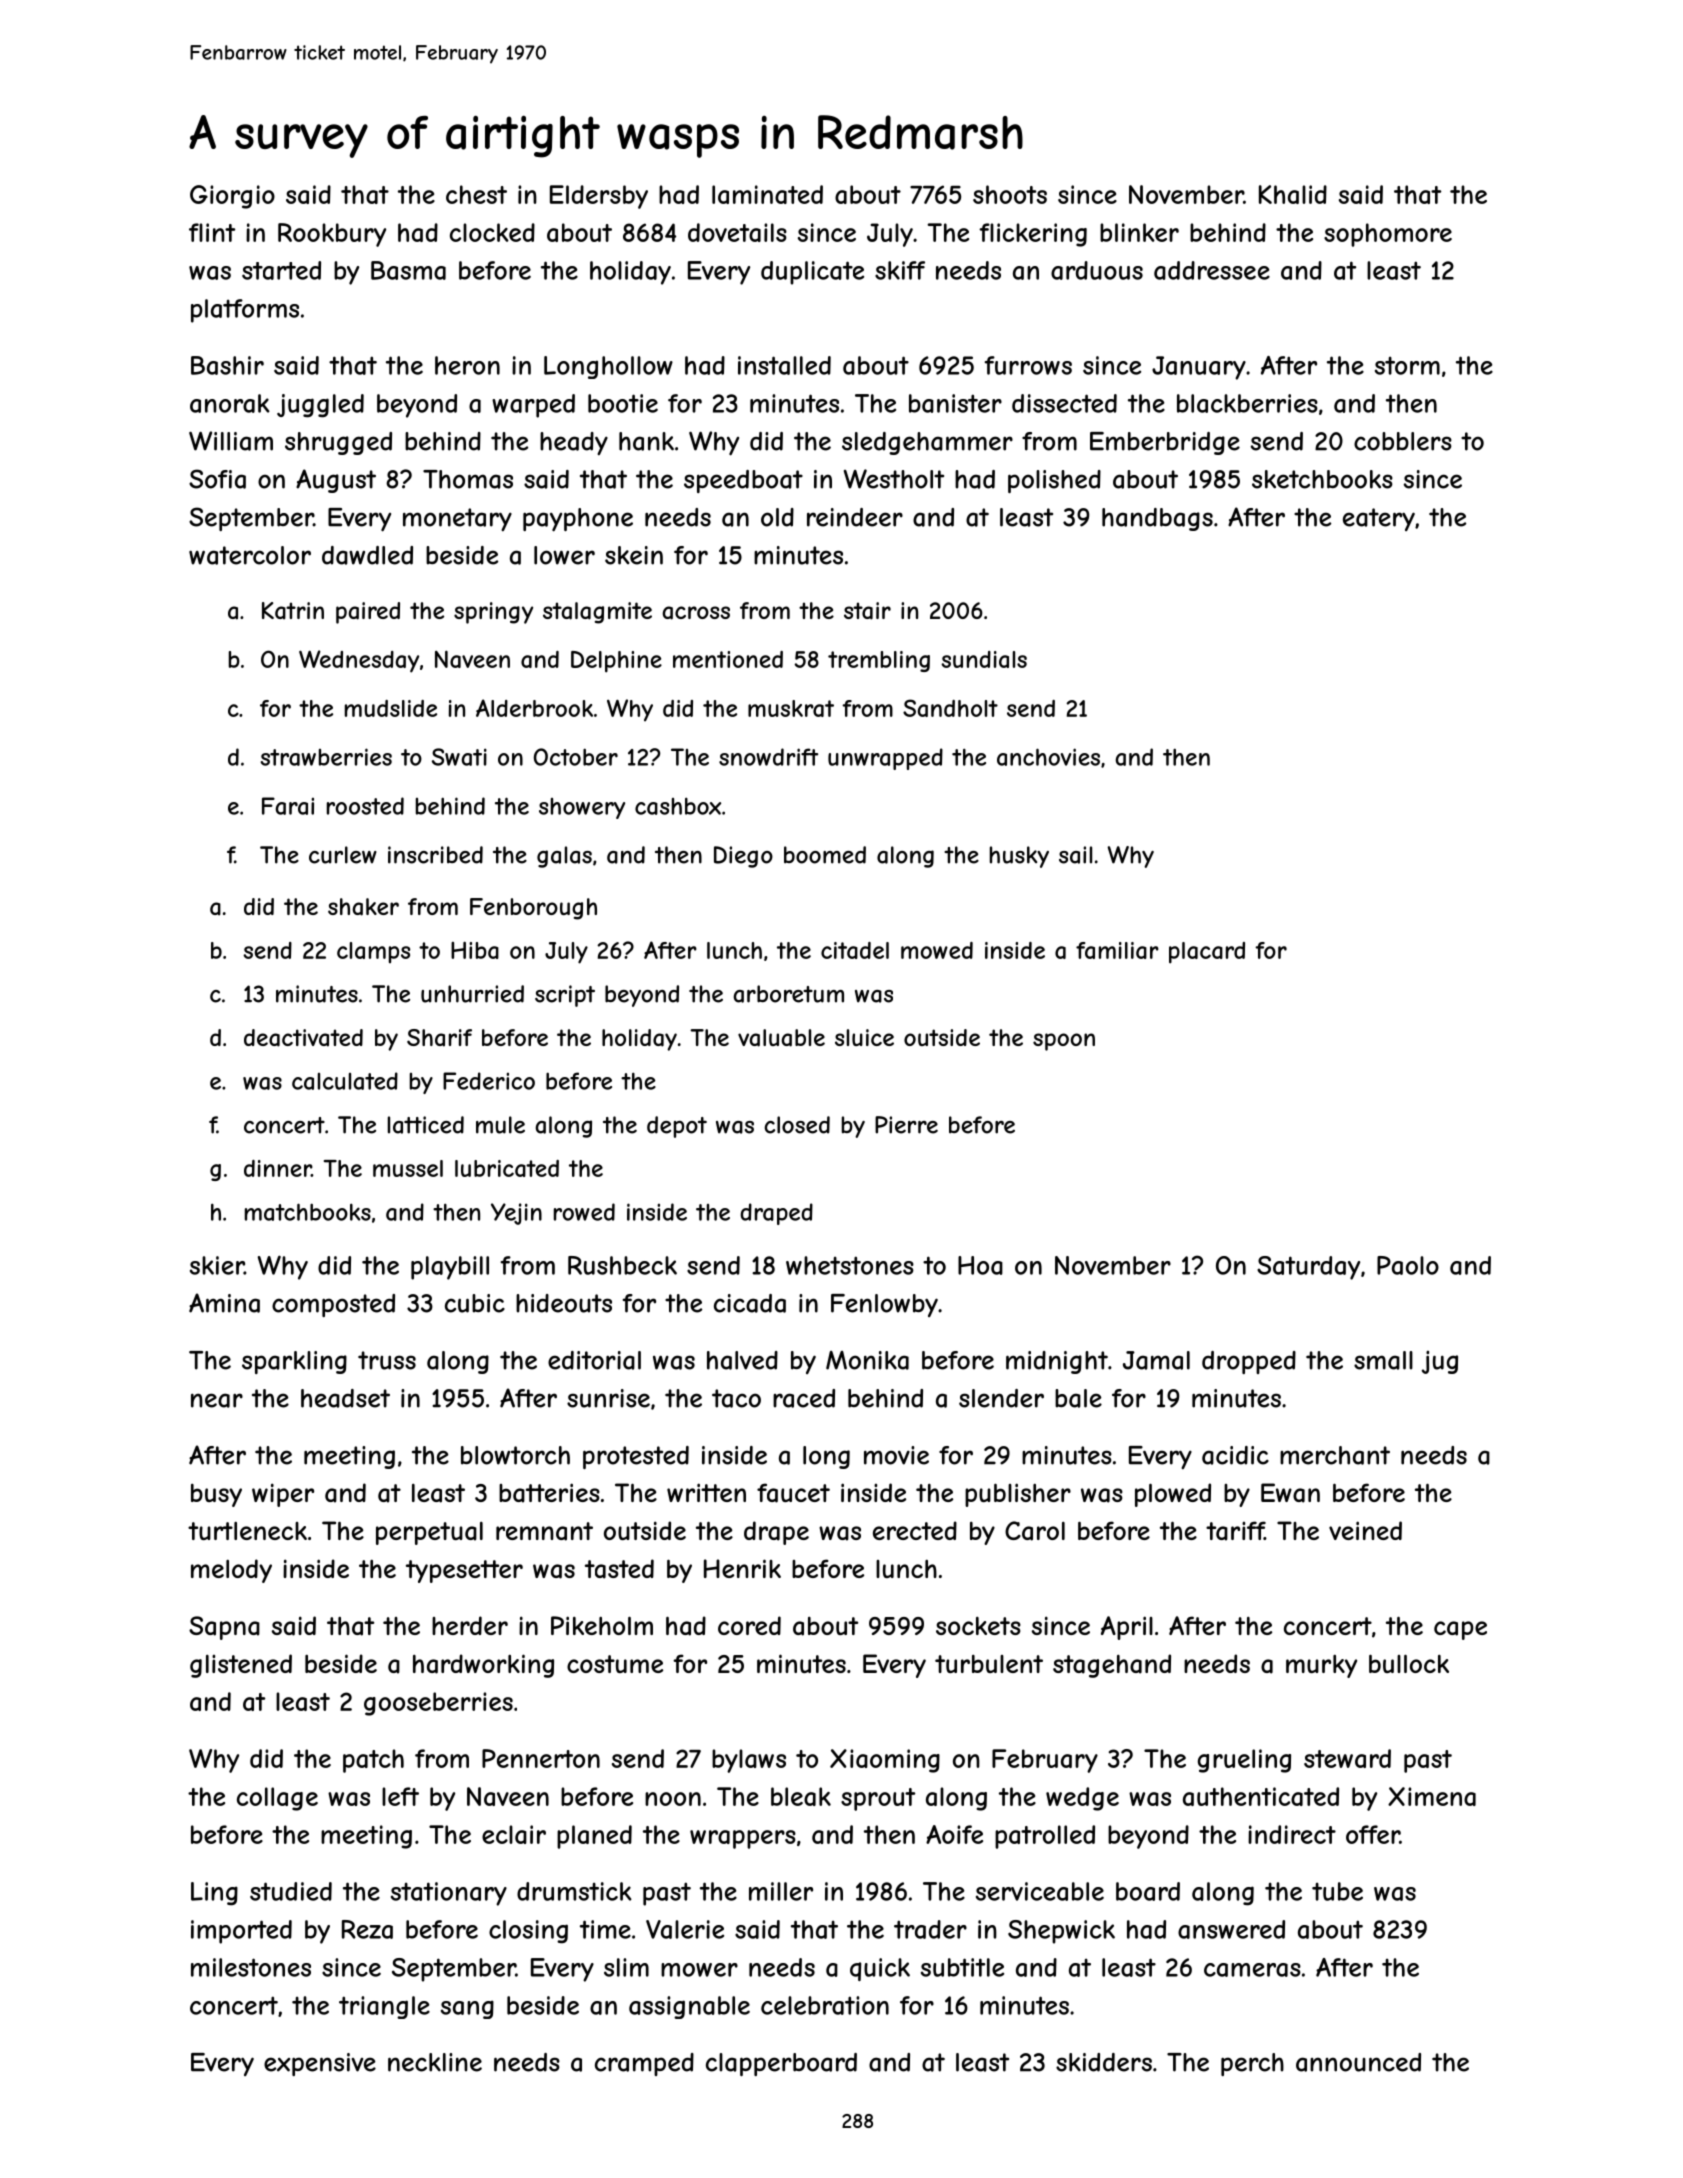 The width and height of the screenshot is (1683, 2178). Describe the element at coordinates (514, 1834) in the screenshot. I see `eclair` at that location.
